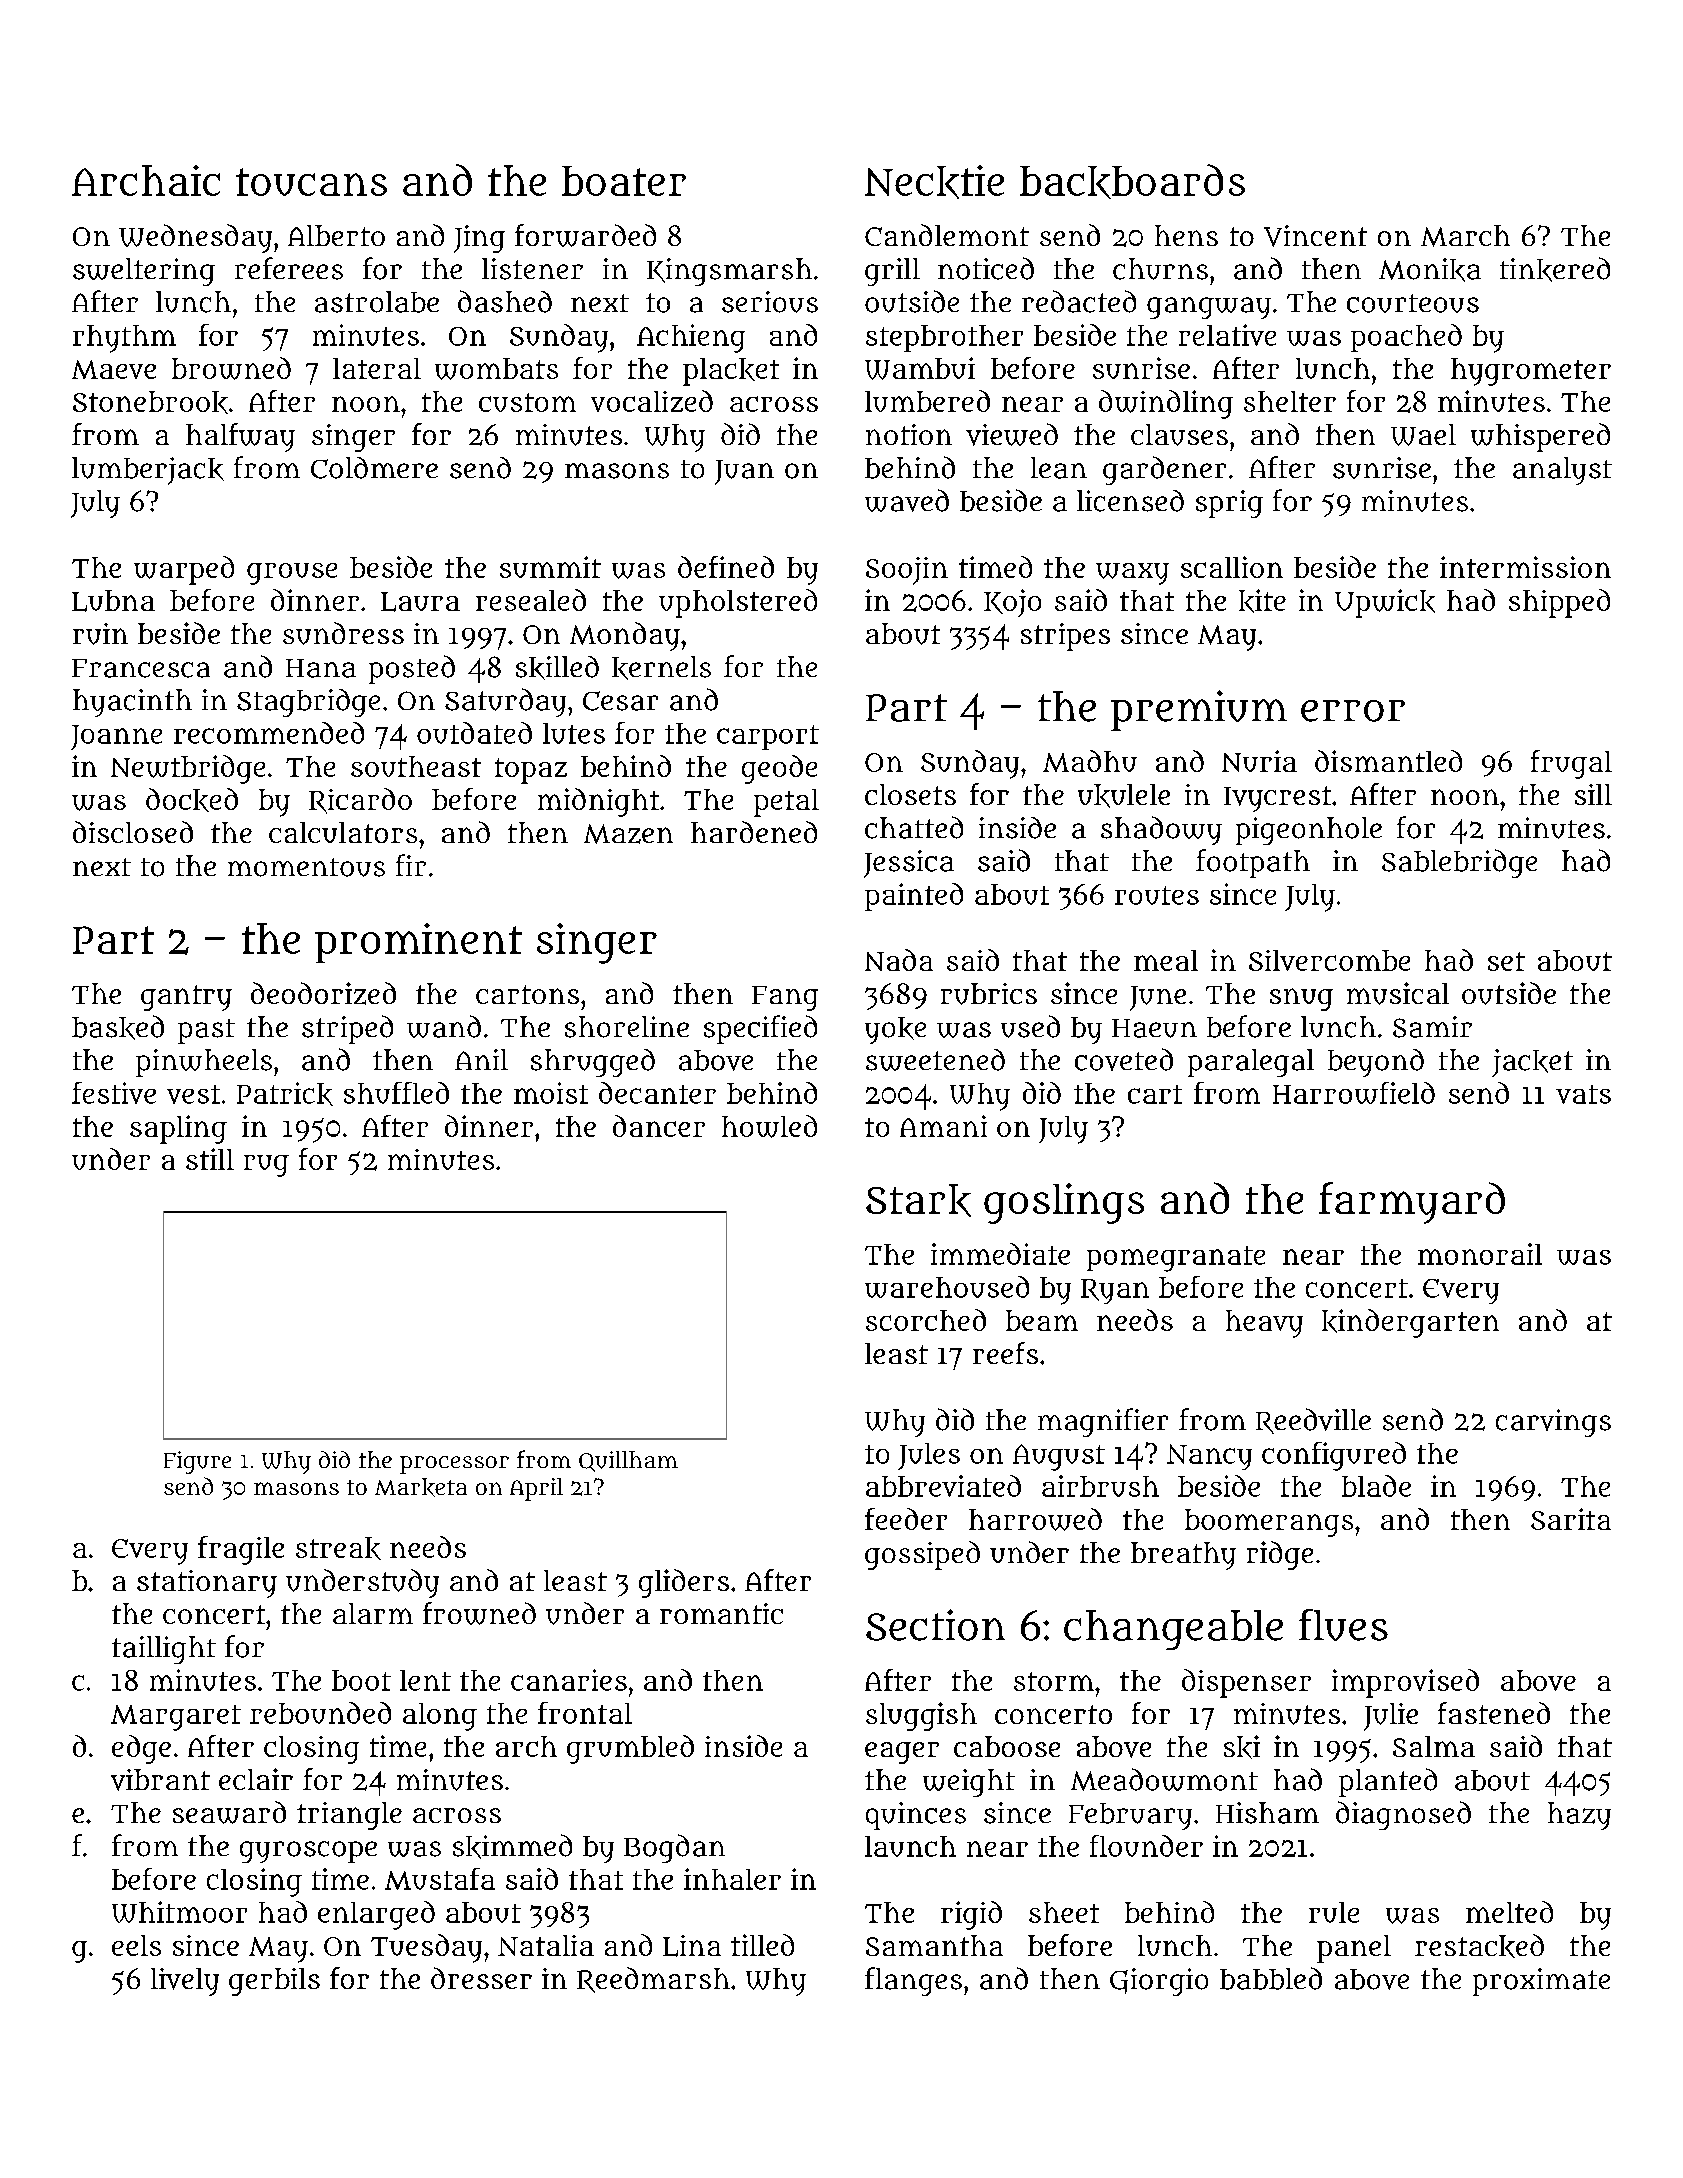 The width and height of the document is (1683, 2178). I want to click on gerbils, so click(274, 1982).
